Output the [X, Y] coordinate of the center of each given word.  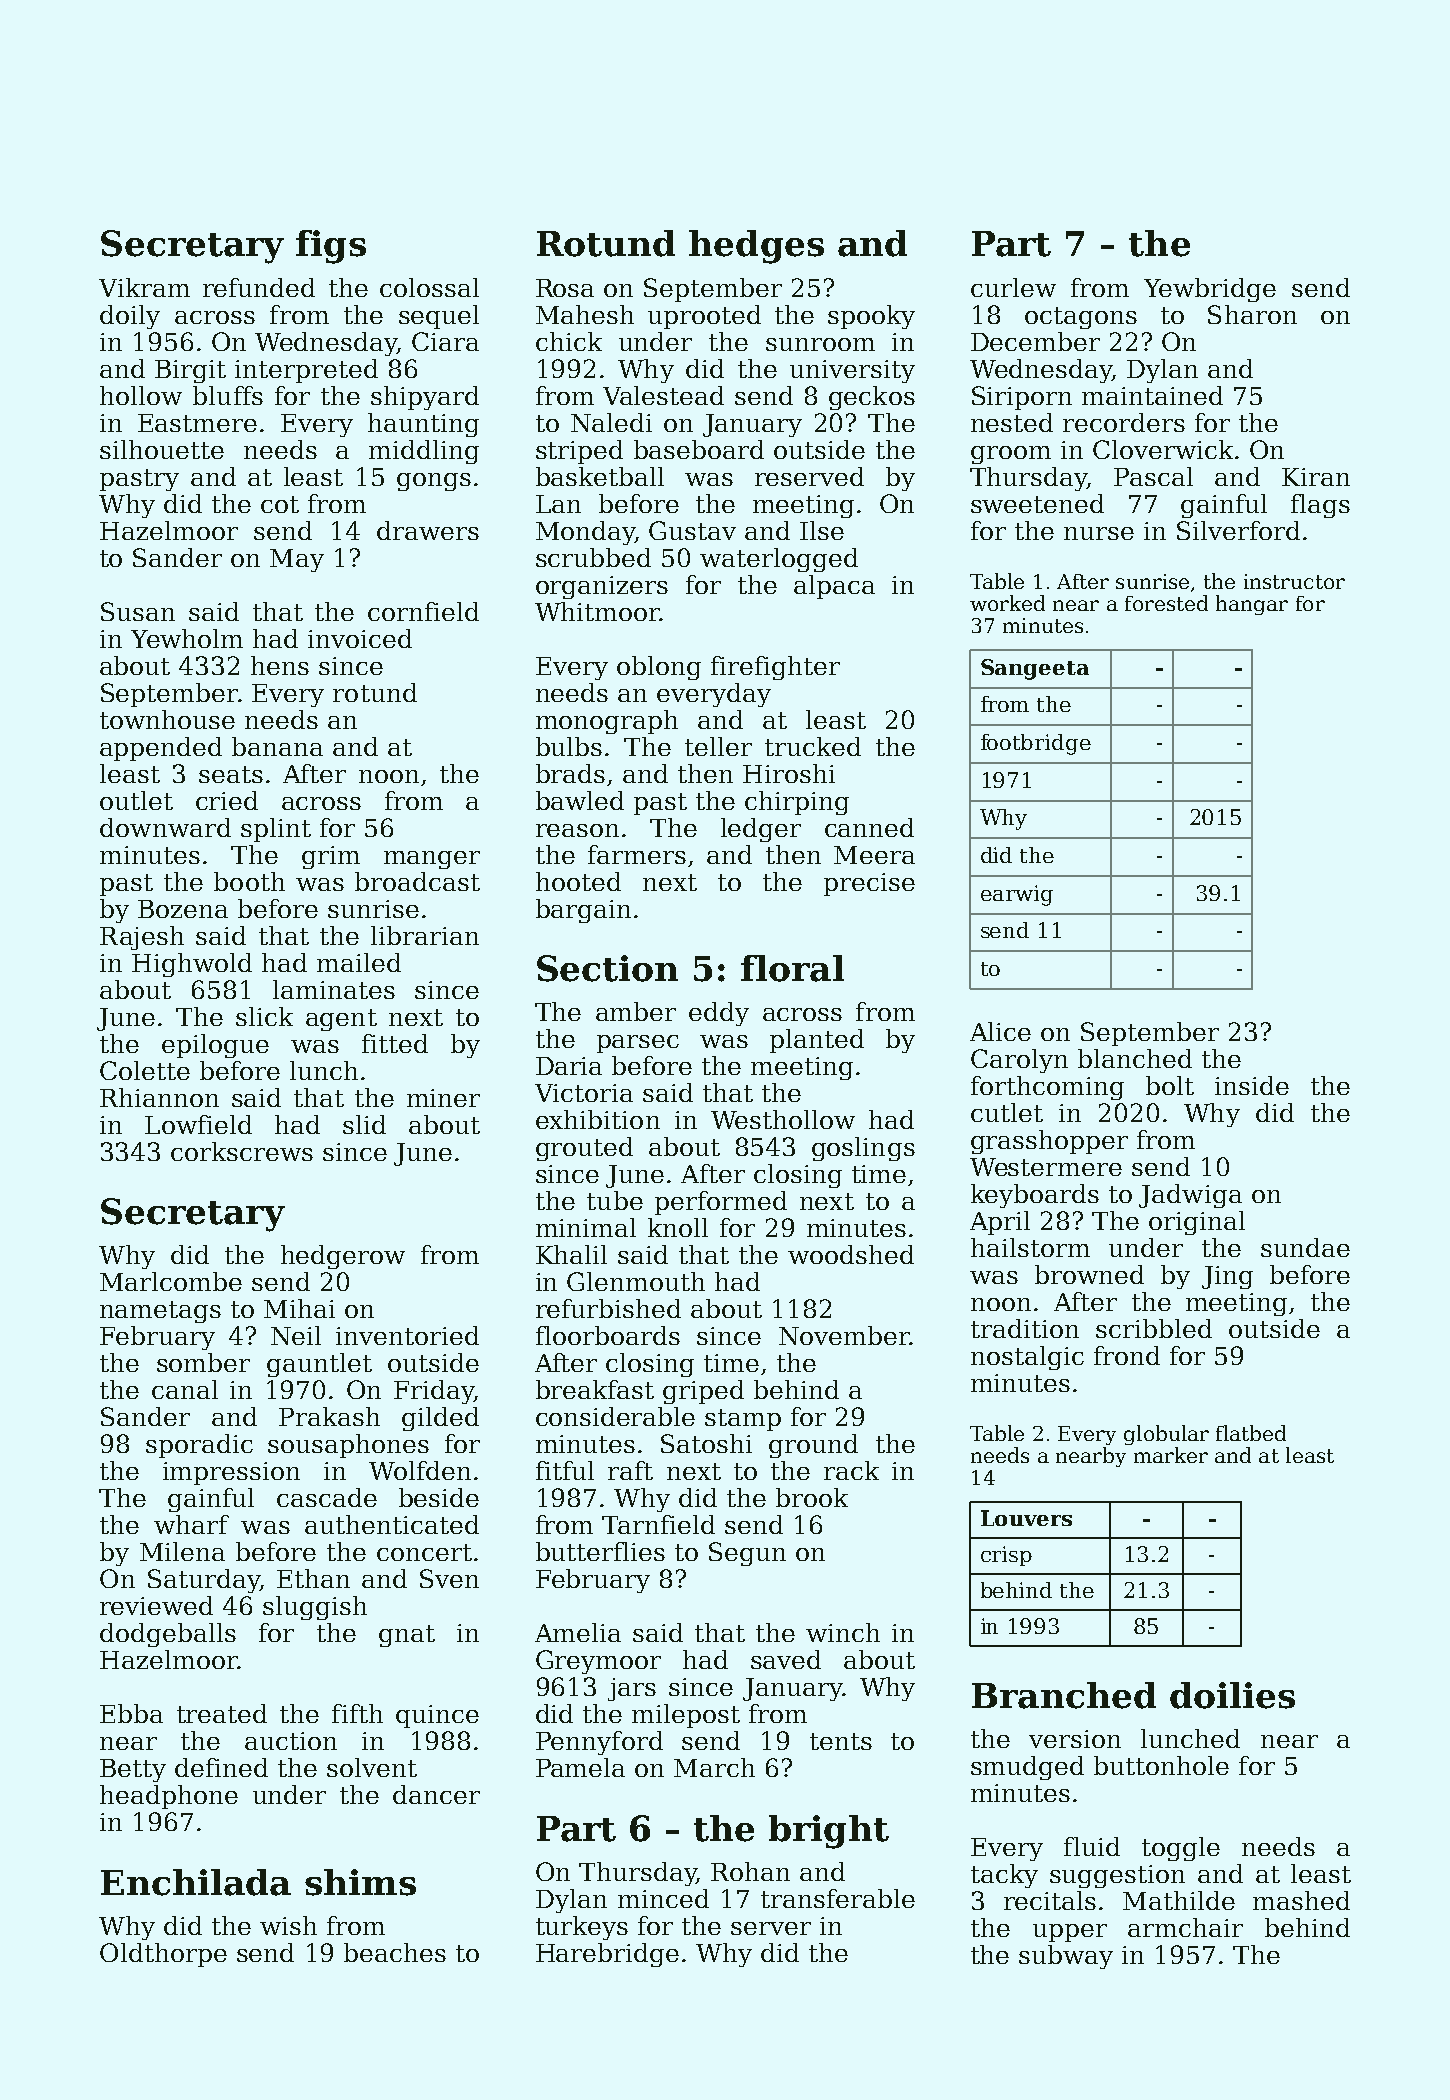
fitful [565, 1470]
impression [231, 1473]
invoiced [360, 638]
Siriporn [1022, 398]
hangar [1252, 605]
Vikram [144, 287]
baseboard [699, 449]
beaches [395, 1952]
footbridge [1036, 744]
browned [1089, 1274]
